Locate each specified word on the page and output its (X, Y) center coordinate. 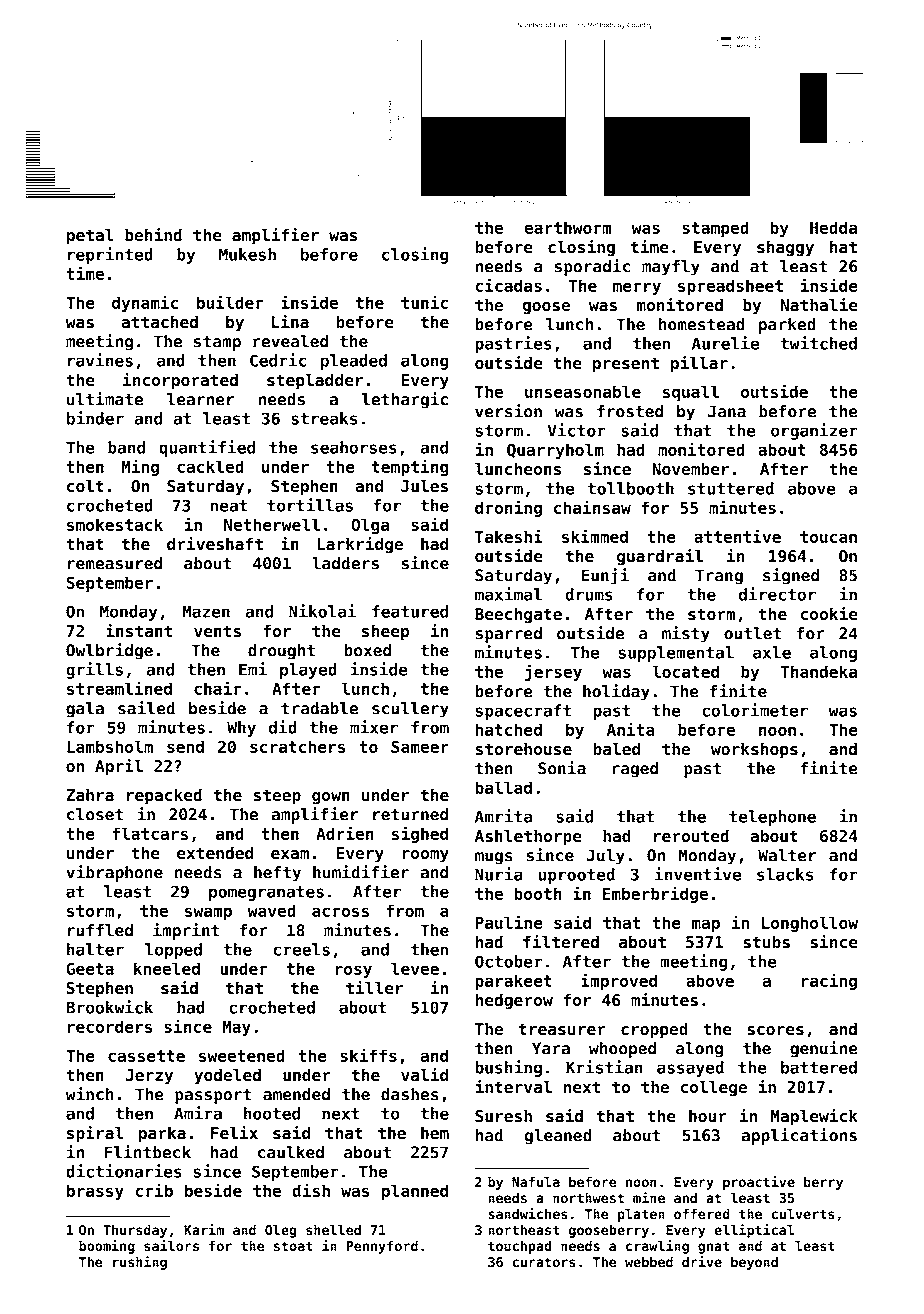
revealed (290, 341)
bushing (508, 1068)
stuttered (731, 488)
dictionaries (124, 1171)
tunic (424, 302)
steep (277, 797)
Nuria (499, 874)
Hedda (833, 227)
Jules (424, 485)
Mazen (206, 611)
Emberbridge (655, 894)
